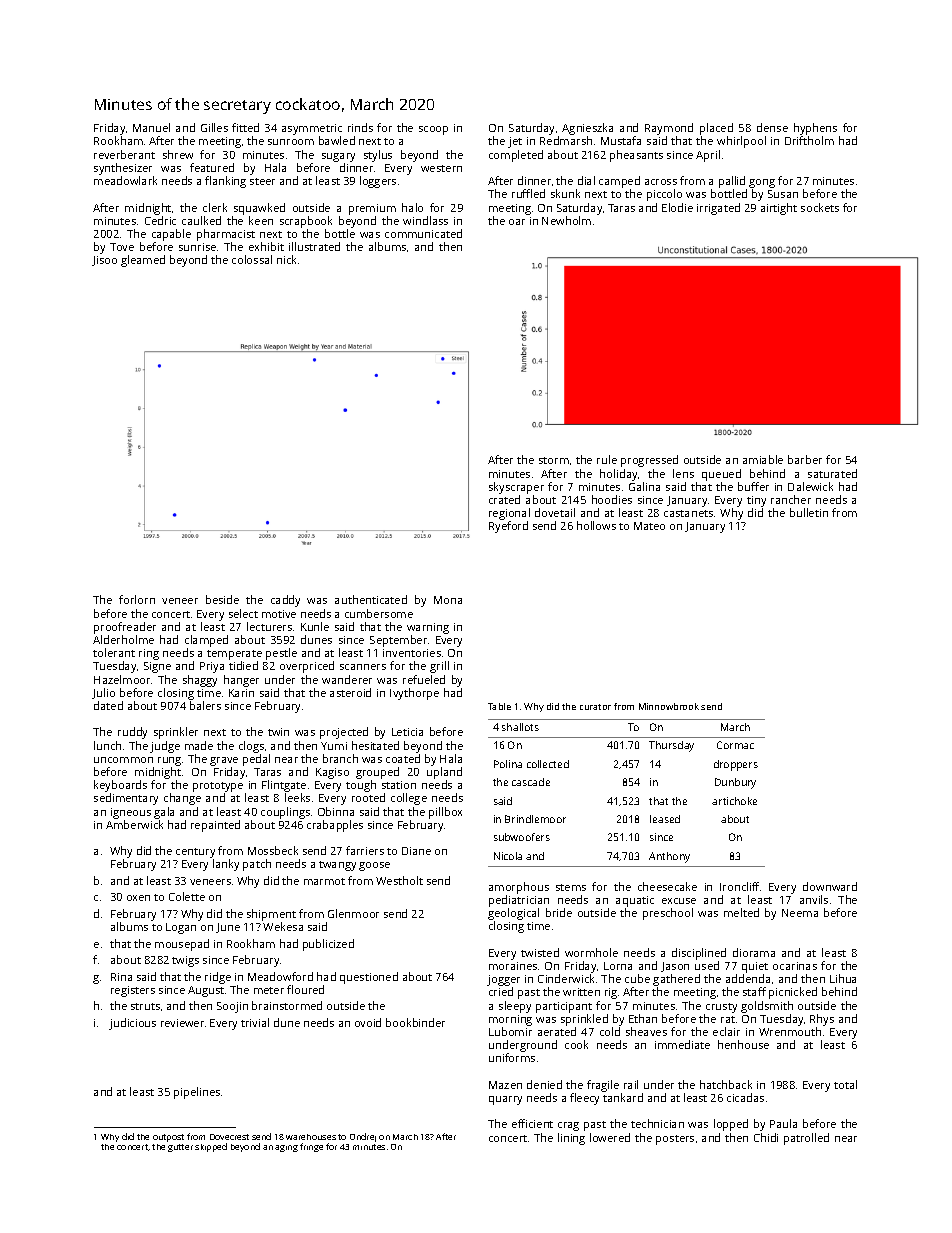 The image size is (952, 1233). Describe the element at coordinates (353, 913) in the screenshot. I see `Glenmoor` at that location.
